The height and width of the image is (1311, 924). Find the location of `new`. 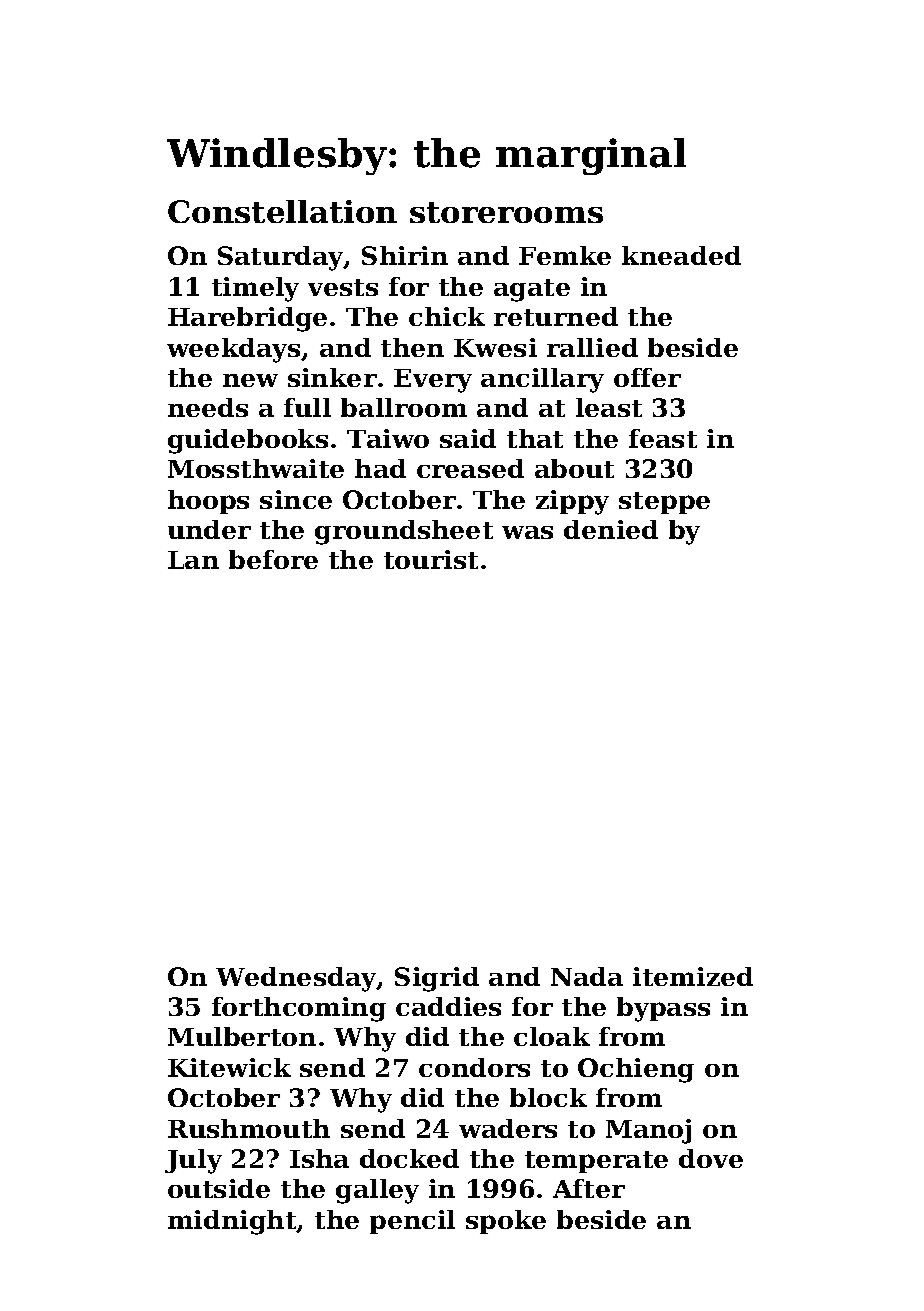

new is located at coordinates (250, 380).
